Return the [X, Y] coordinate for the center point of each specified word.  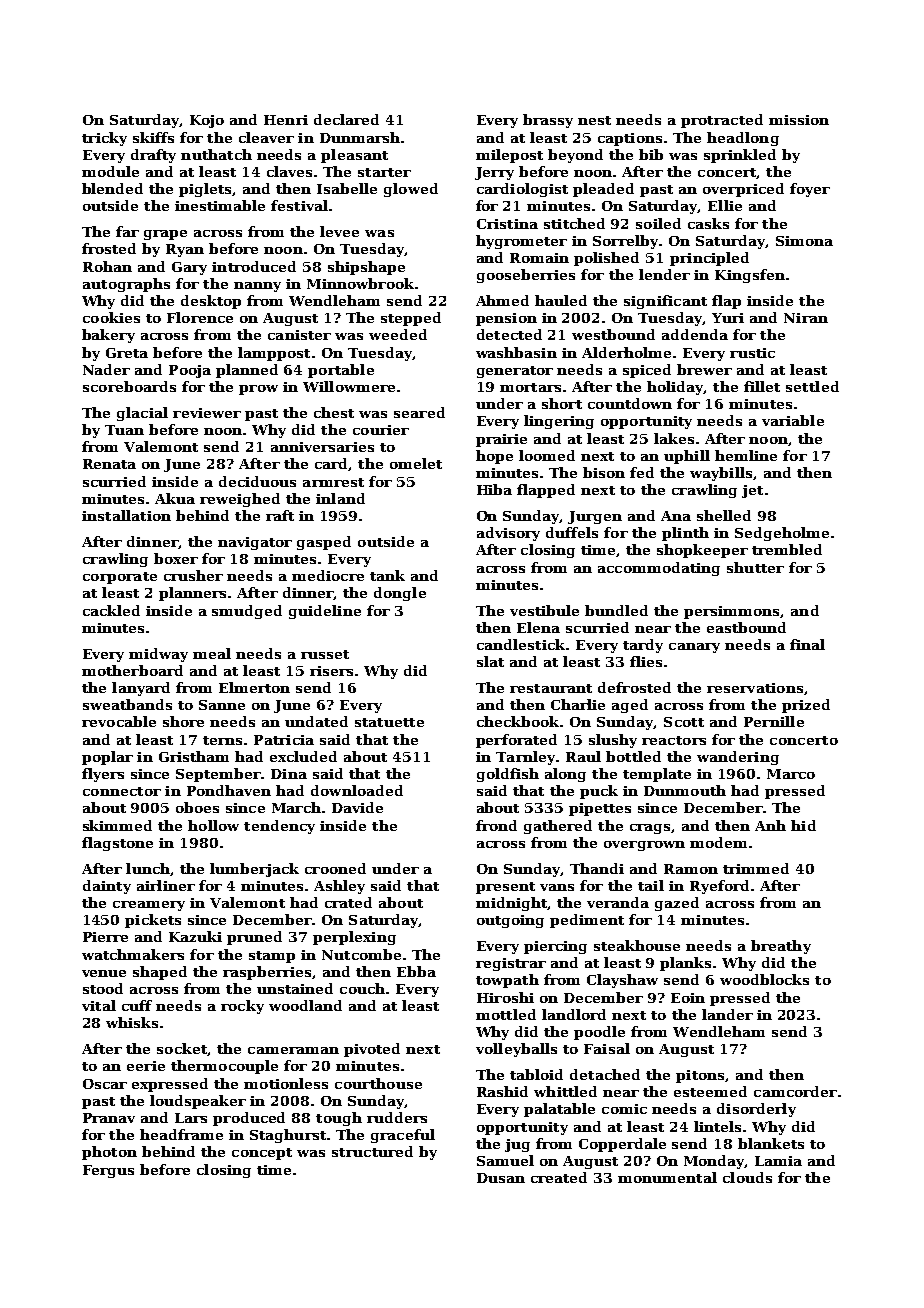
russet [325, 654]
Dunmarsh [360, 137]
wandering [738, 758]
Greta [127, 353]
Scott [684, 722]
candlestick [521, 644]
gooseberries [526, 276]
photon [109, 1153]
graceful [403, 1136]
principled [709, 259]
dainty [107, 887]
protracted [722, 121]
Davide [357, 807]
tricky [104, 139]
